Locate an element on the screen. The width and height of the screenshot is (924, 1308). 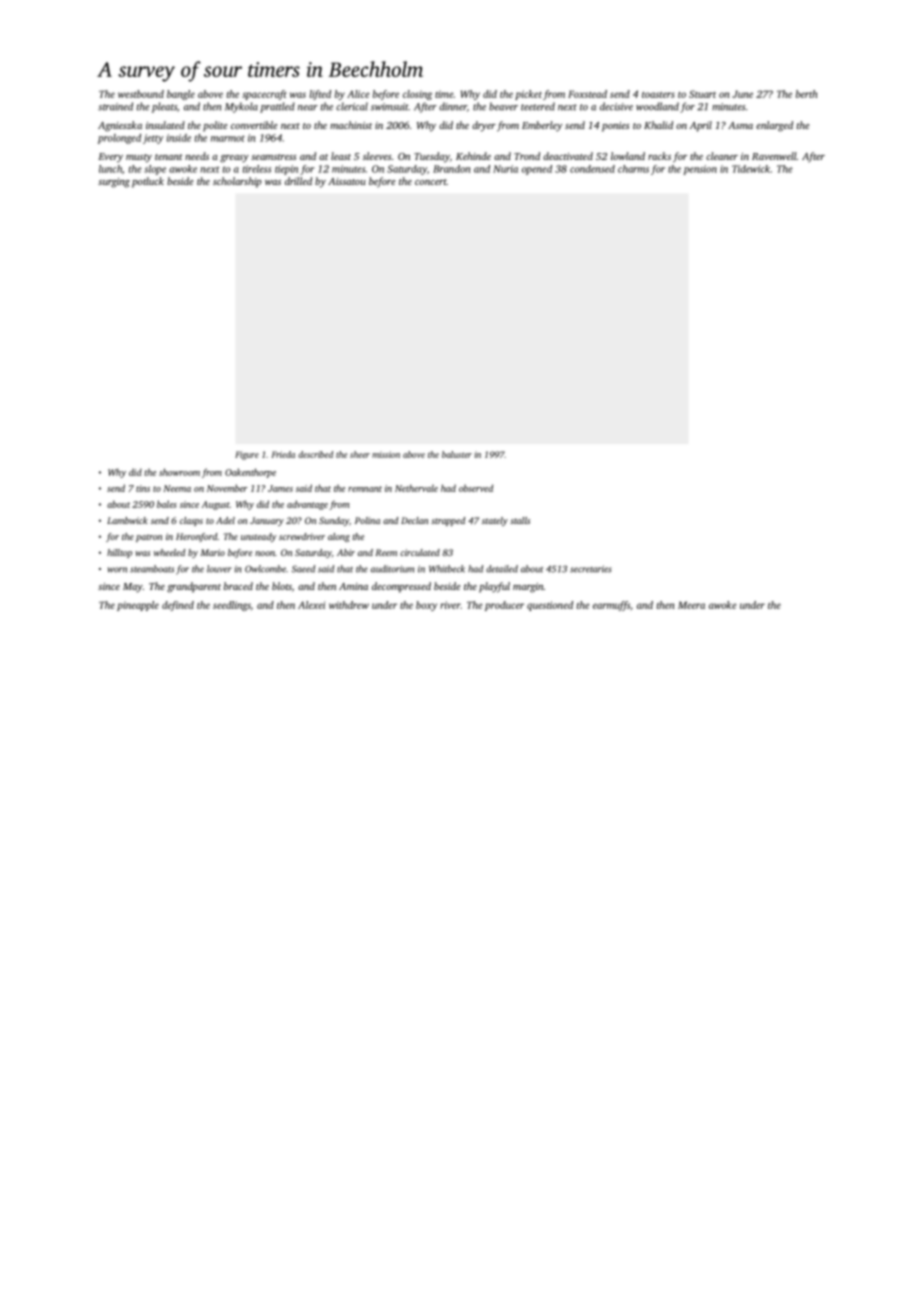
secretaries is located at coordinates (591, 569).
